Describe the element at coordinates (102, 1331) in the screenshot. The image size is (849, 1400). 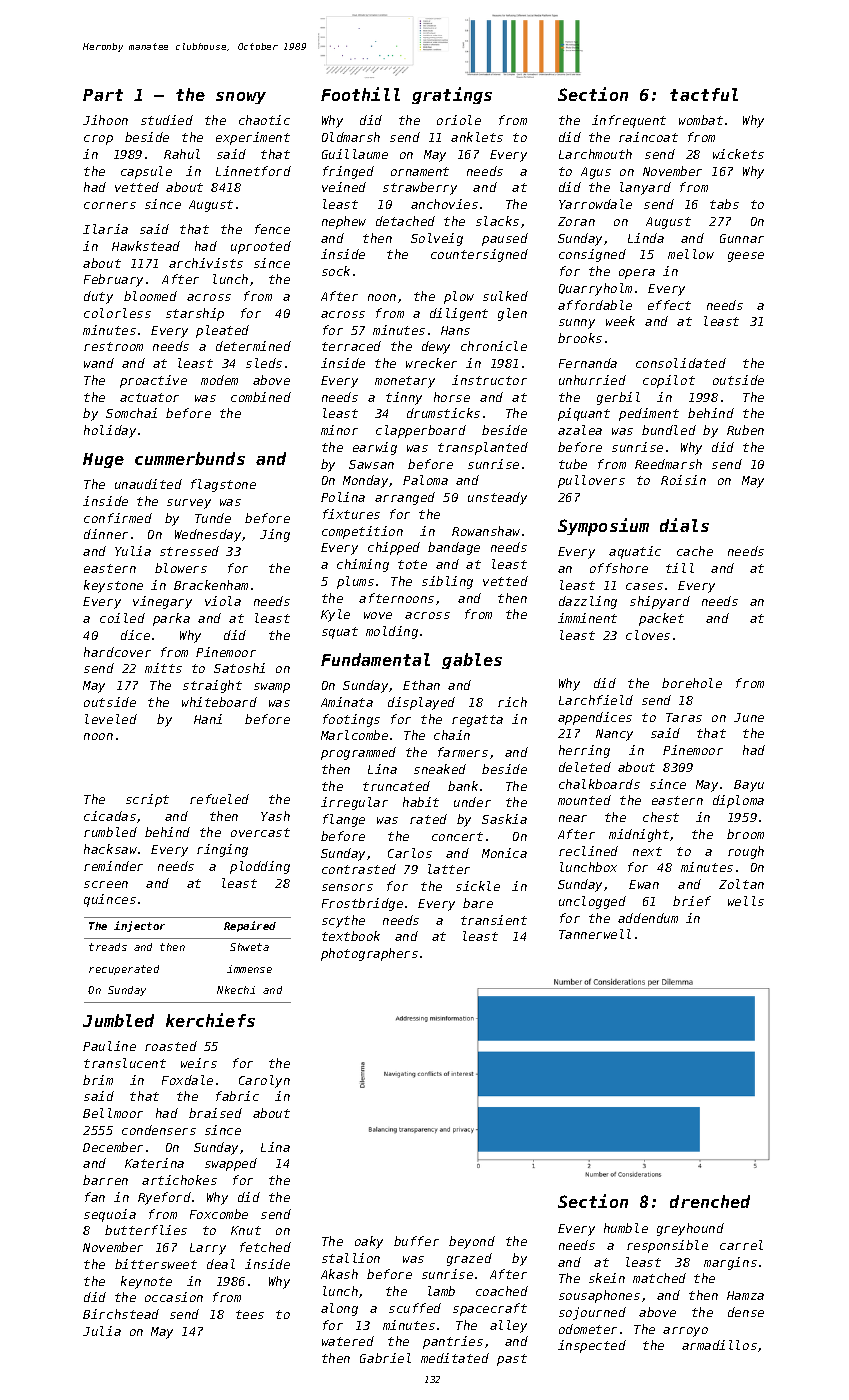
I see `Julia` at that location.
